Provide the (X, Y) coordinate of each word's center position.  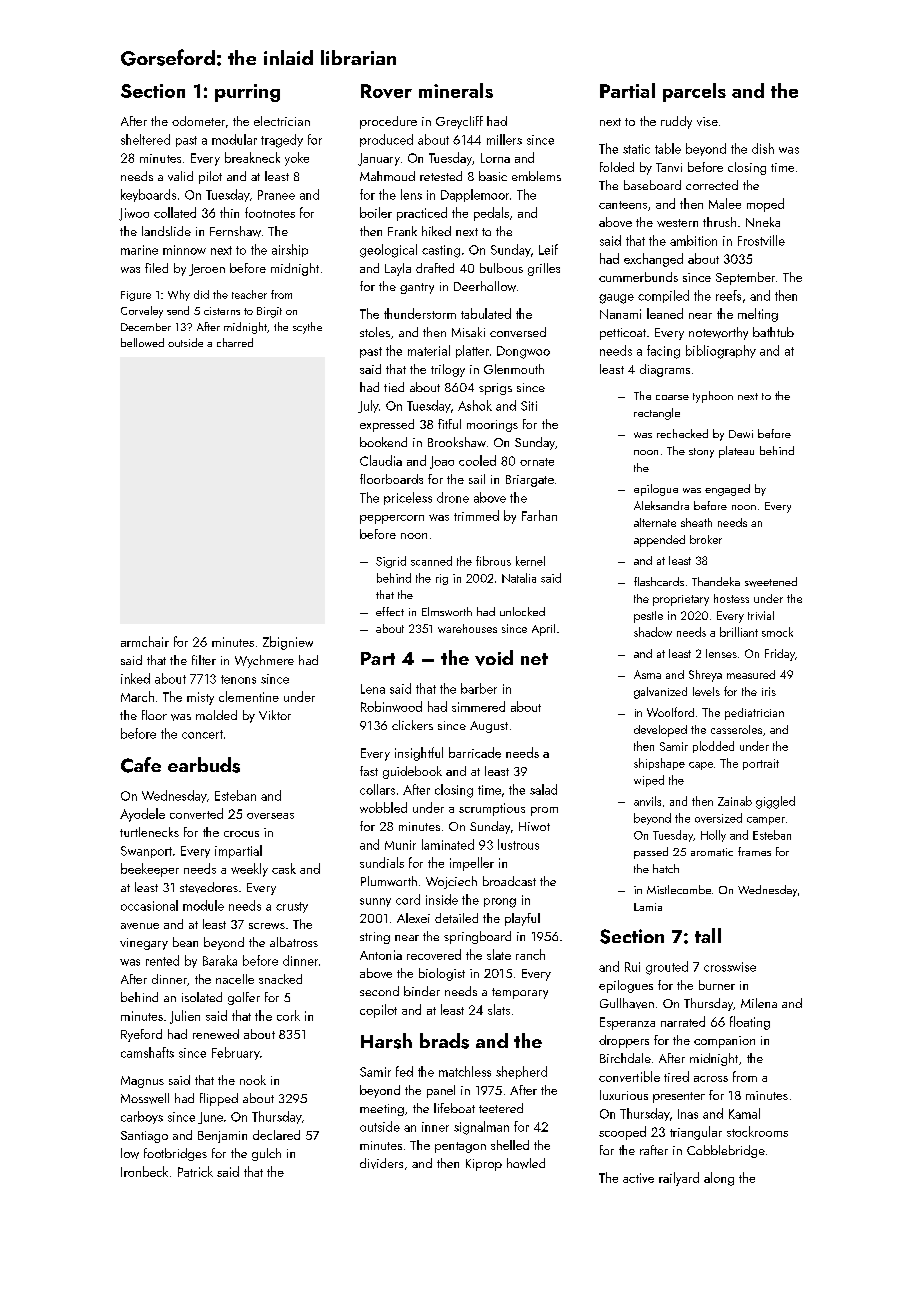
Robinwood (391, 706)
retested (441, 176)
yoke (297, 159)
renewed (216, 1034)
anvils (647, 801)
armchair (145, 641)
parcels (694, 92)
